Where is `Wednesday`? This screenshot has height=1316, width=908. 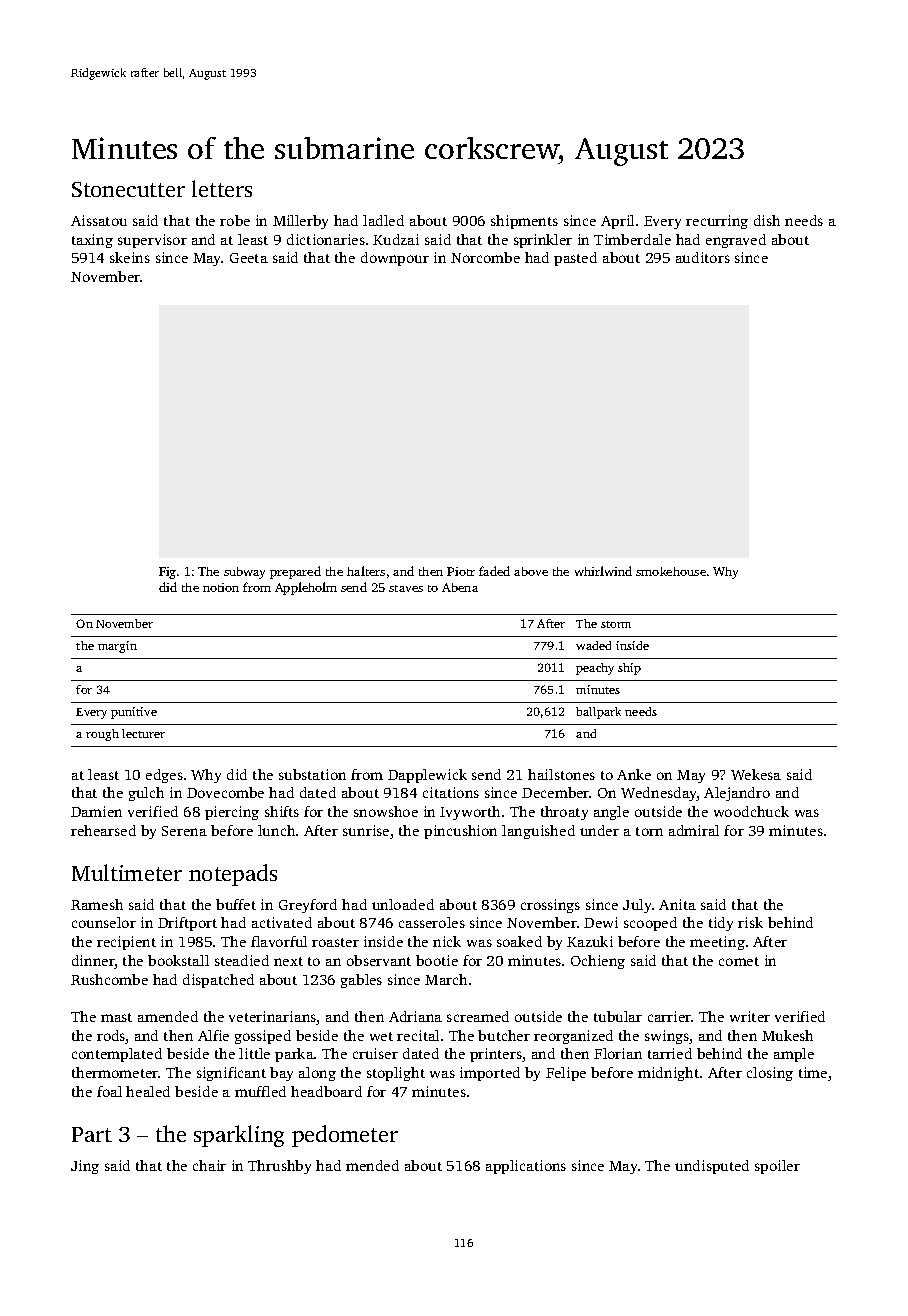
Wednesday is located at coordinates (659, 794).
